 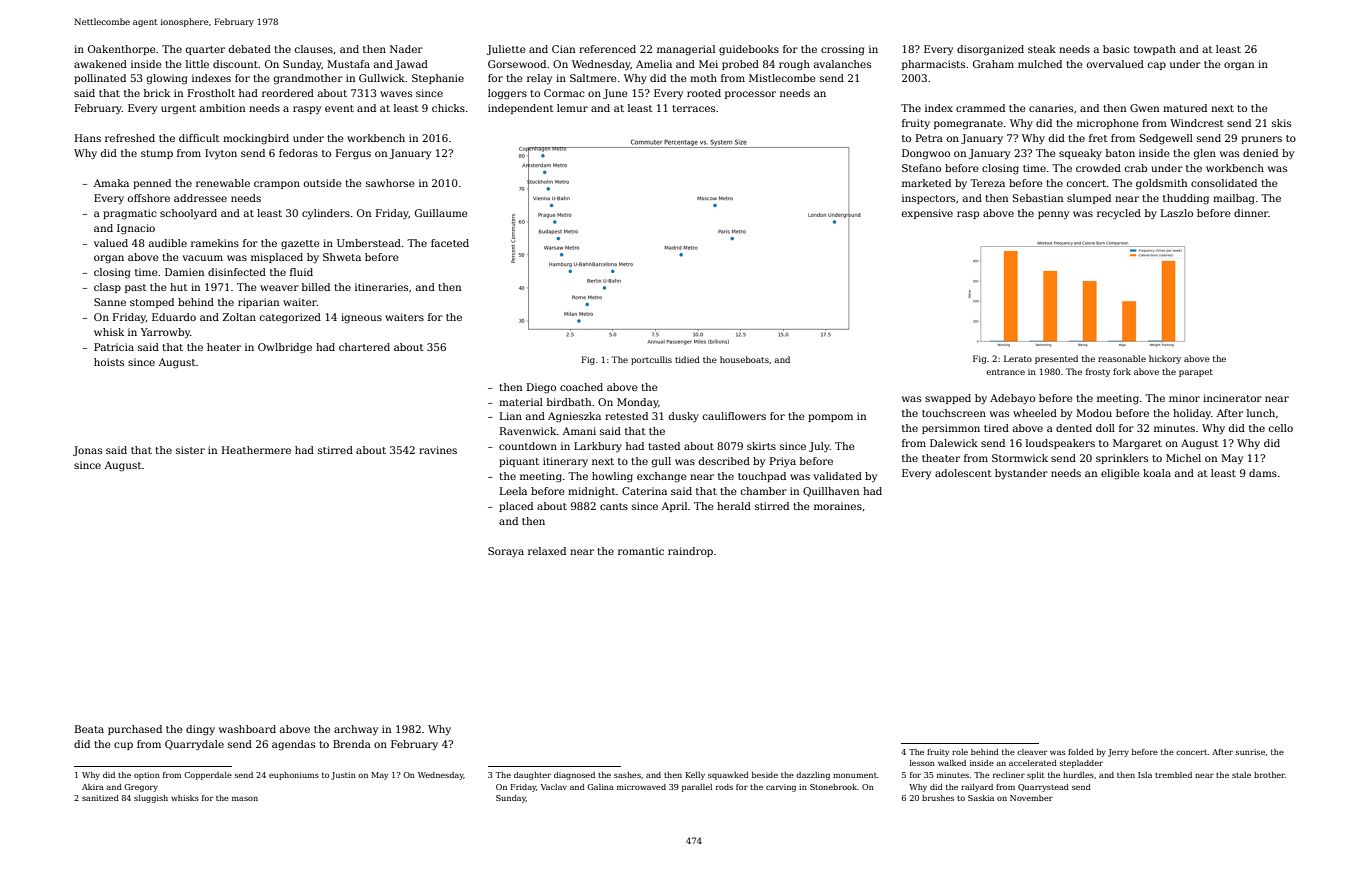 I want to click on eligible, so click(x=1120, y=474).
